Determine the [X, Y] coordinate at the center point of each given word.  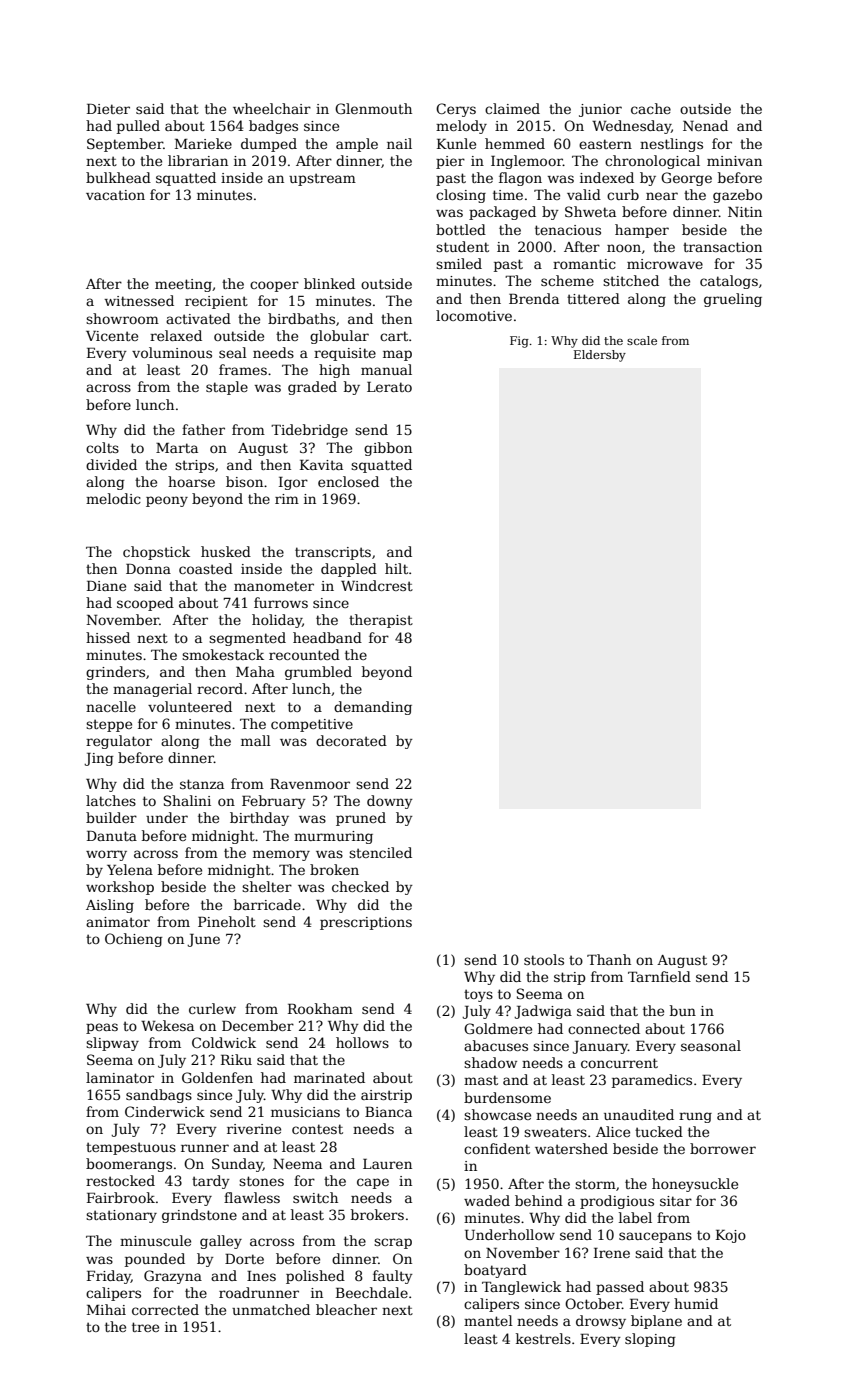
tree [145, 1327]
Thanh [609, 959]
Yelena [130, 869]
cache [651, 108]
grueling [733, 300]
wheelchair [272, 108]
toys [478, 995]
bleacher [346, 1309]
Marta [177, 448]
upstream [322, 179]
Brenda [534, 298]
